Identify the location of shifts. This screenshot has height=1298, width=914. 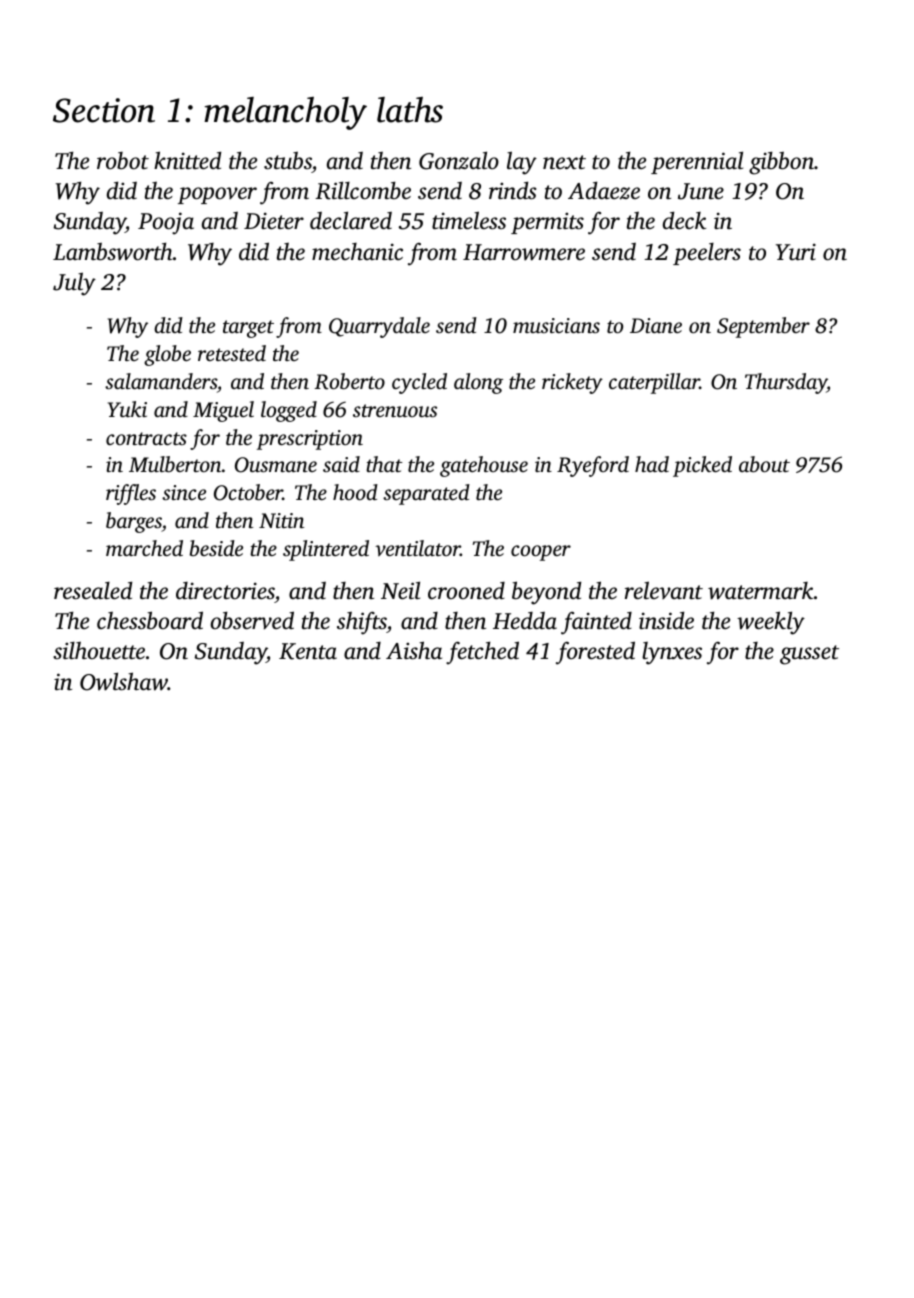
(362, 623).
